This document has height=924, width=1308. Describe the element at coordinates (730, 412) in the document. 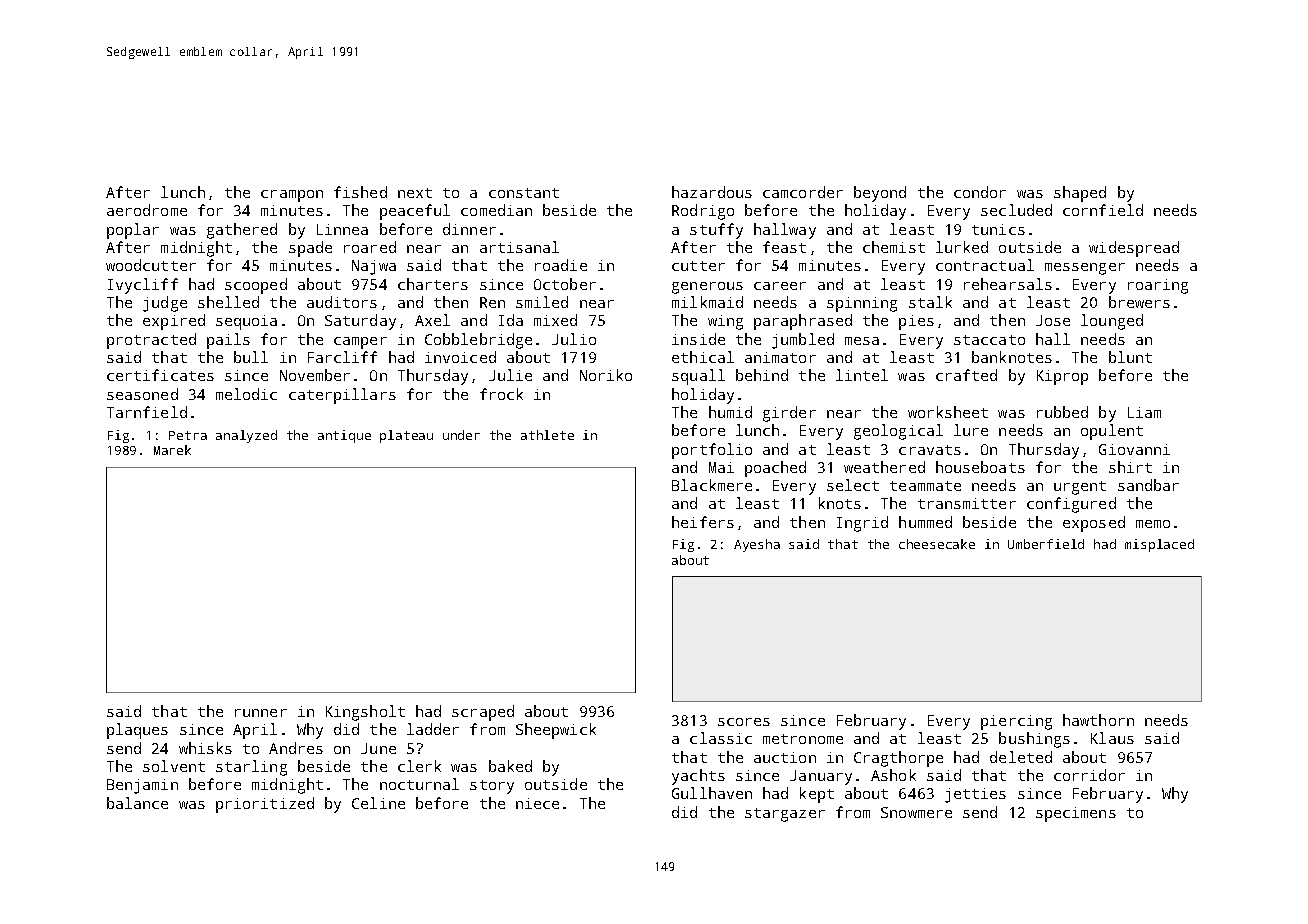

I see `humid` at that location.
